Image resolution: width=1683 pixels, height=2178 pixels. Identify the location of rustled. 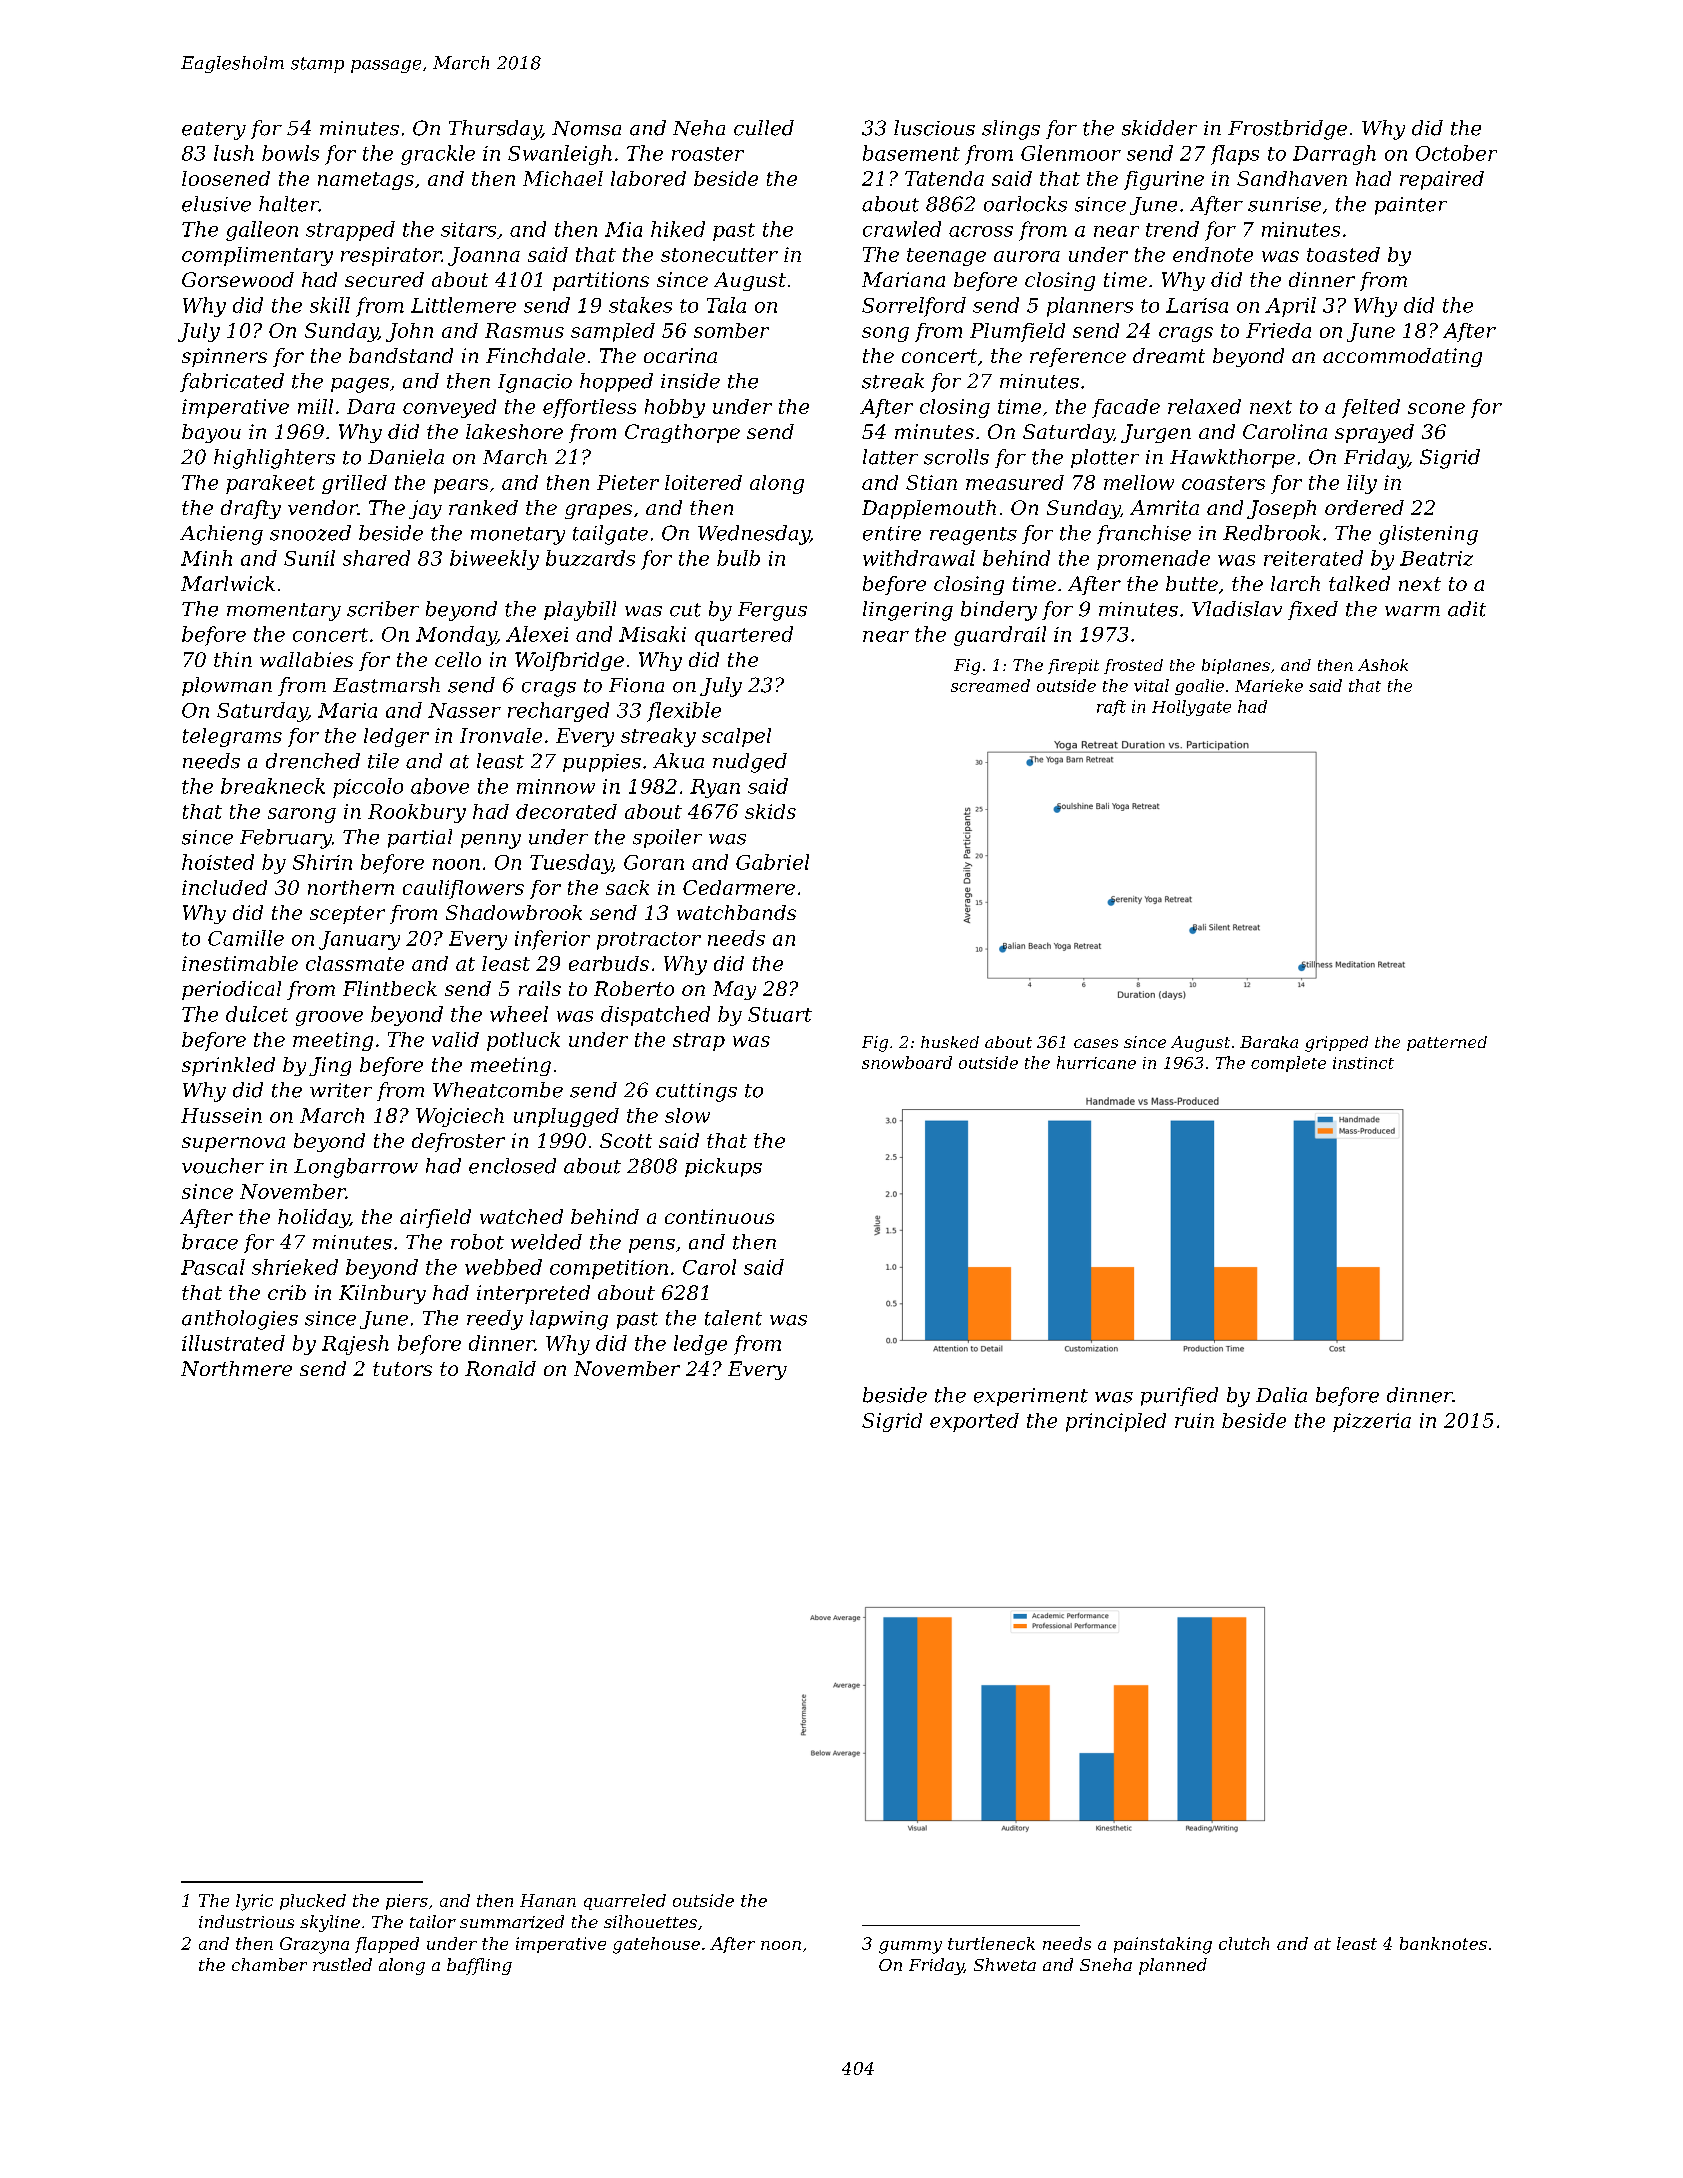
(342, 1964).
